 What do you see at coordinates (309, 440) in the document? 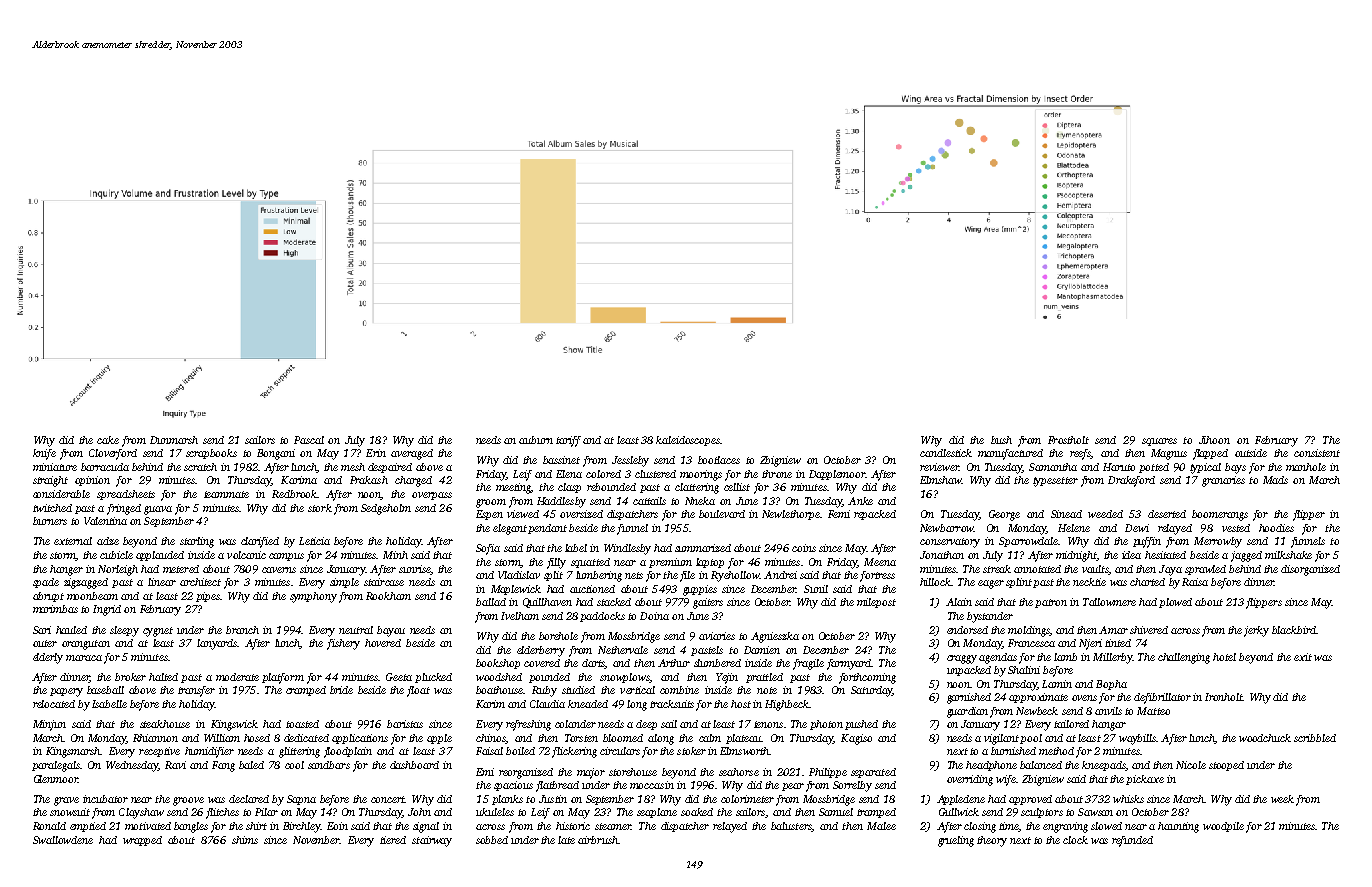
I see `Pascal` at bounding box center [309, 440].
